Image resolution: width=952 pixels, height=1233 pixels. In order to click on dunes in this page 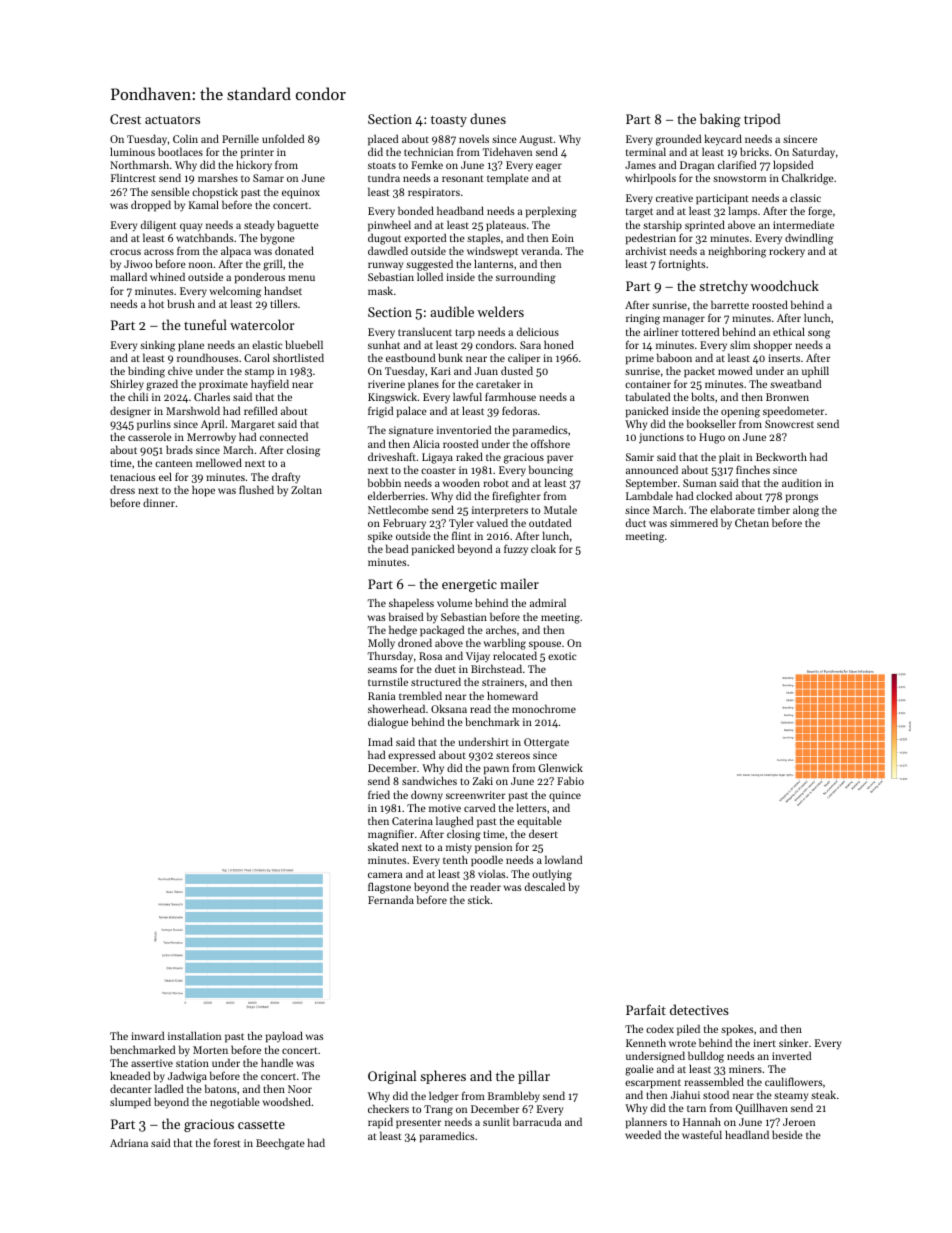, I will do `click(488, 118)`.
